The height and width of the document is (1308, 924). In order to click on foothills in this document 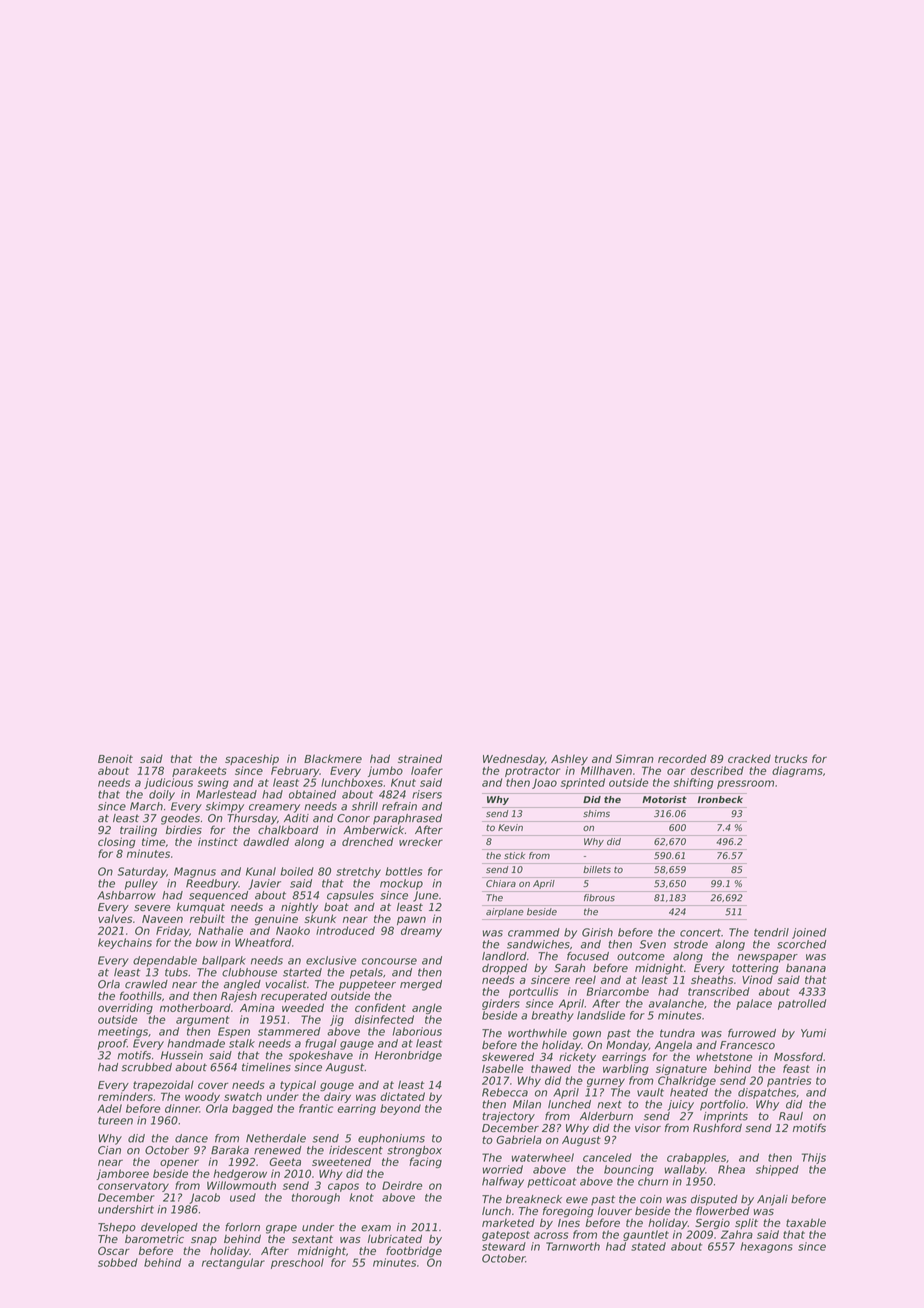, I will do `click(141, 995)`.
